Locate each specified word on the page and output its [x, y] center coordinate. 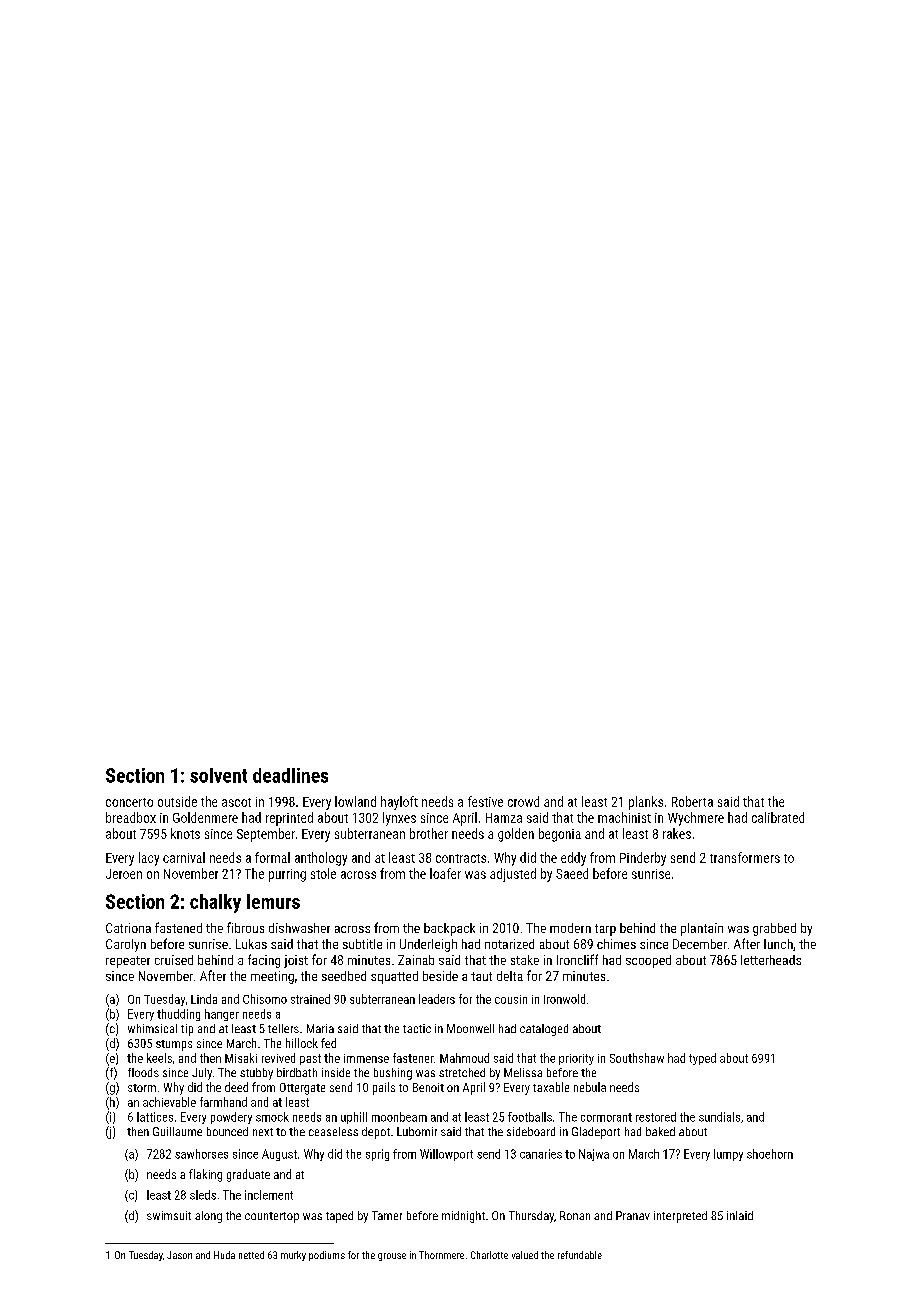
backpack [449, 929]
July [202, 1074]
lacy [149, 859]
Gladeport [596, 1133]
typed [702, 1059]
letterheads [771, 960]
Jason [179, 1255]
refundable [580, 1255]
